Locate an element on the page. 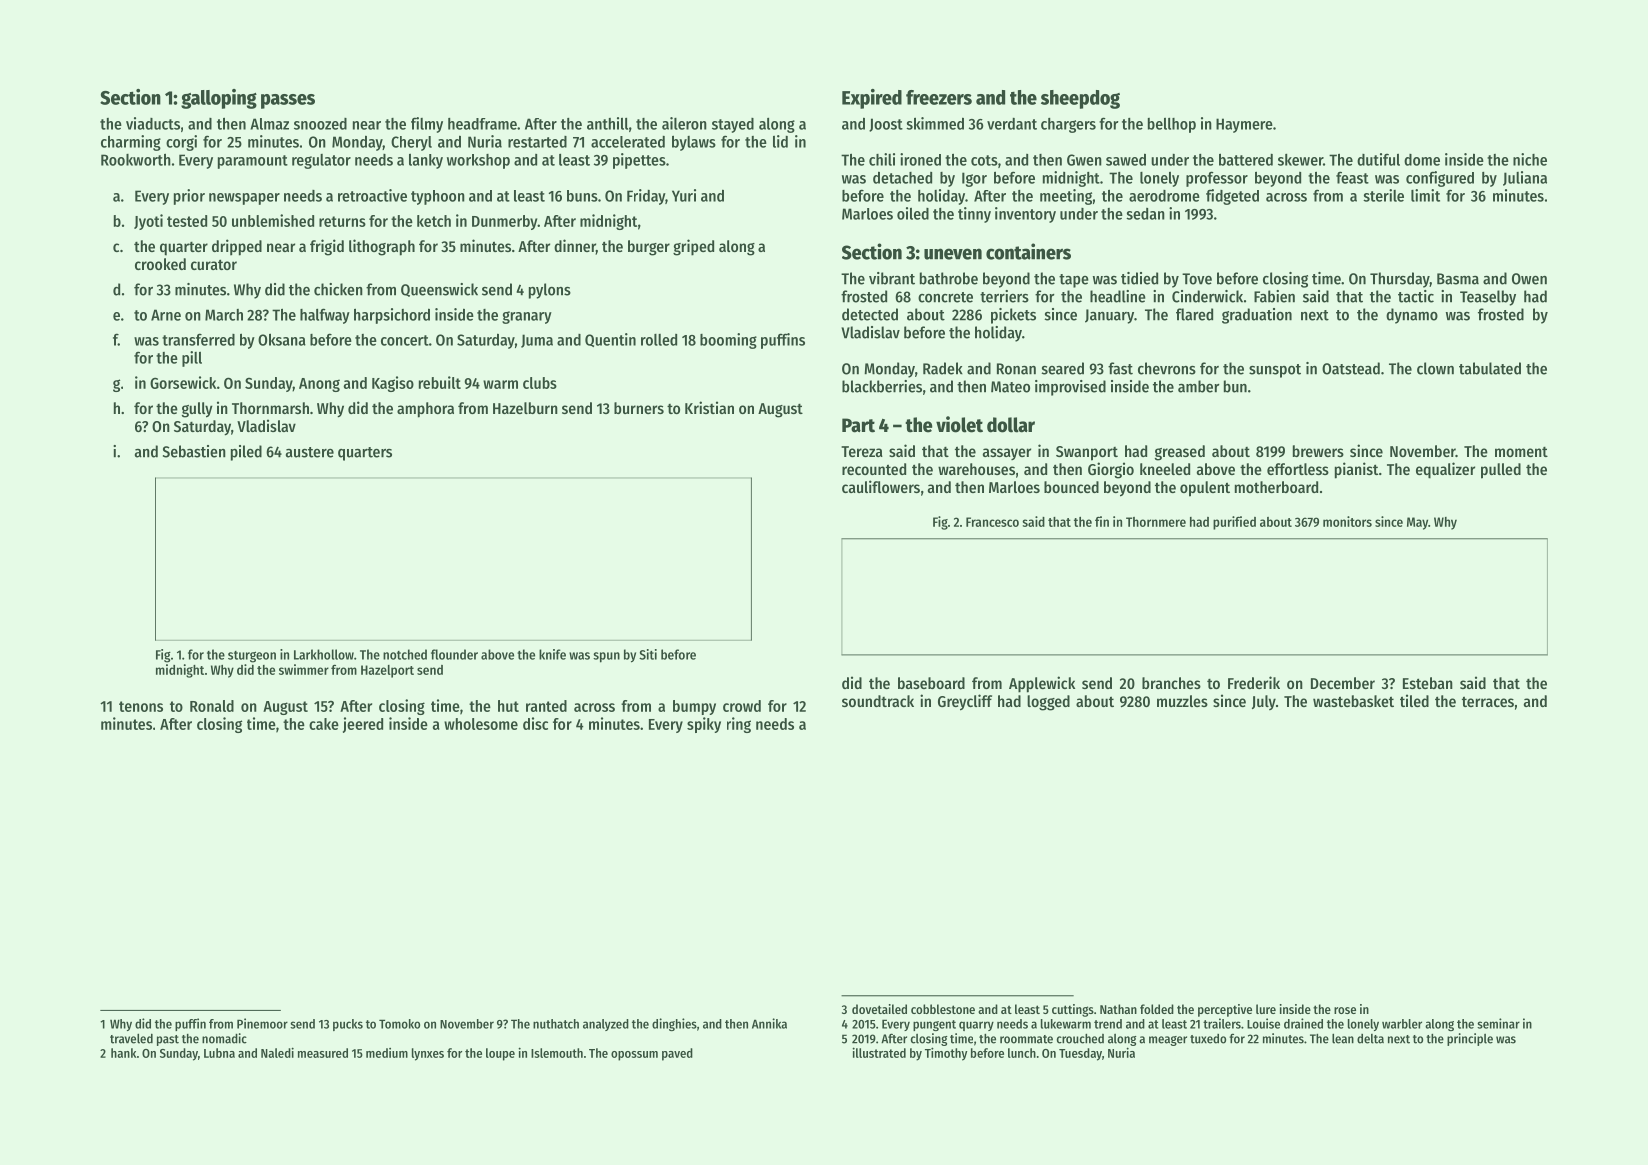 The width and height of the image is (1648, 1165). sturgeon is located at coordinates (252, 657).
